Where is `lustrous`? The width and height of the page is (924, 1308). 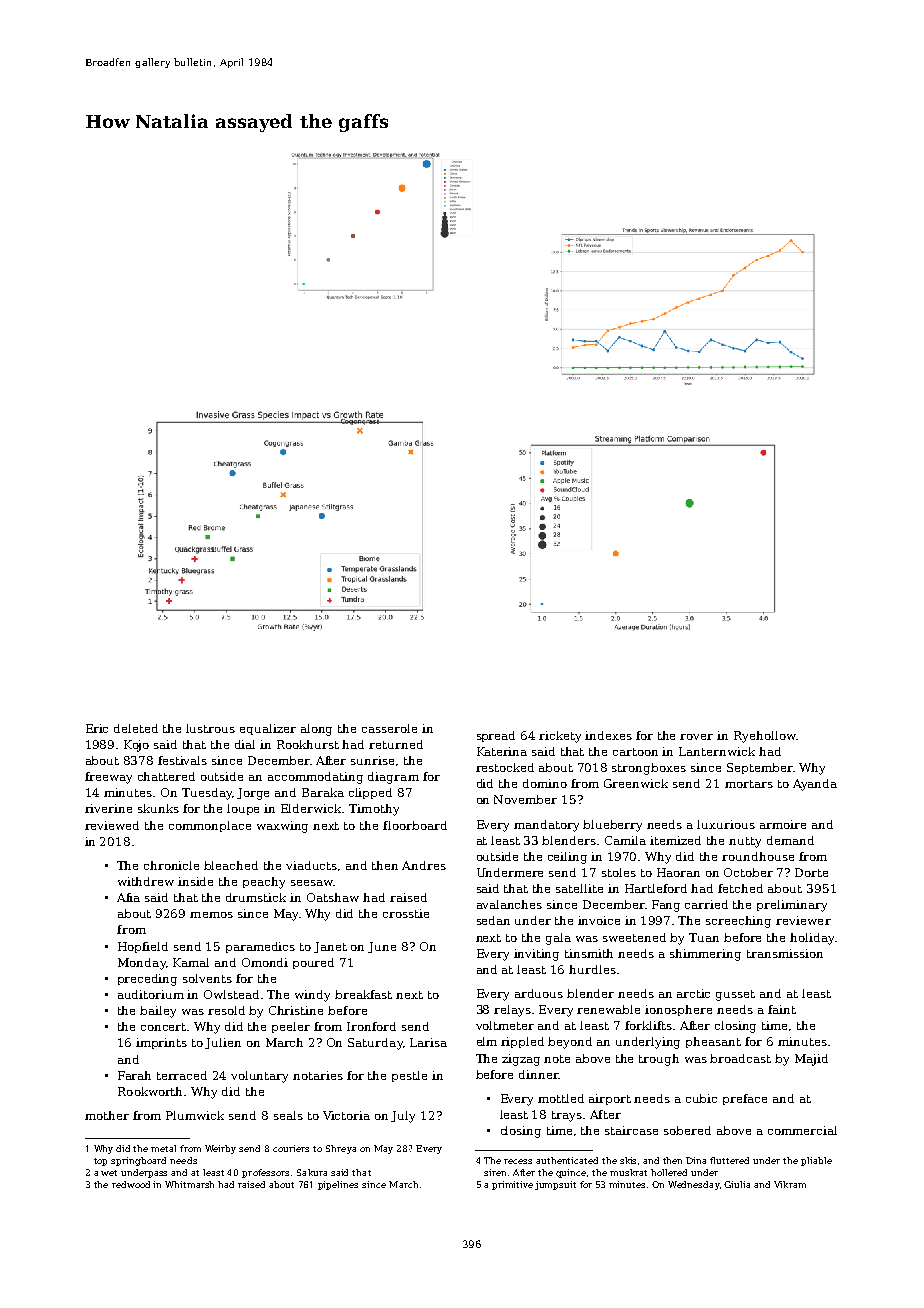
lustrous is located at coordinates (210, 728).
